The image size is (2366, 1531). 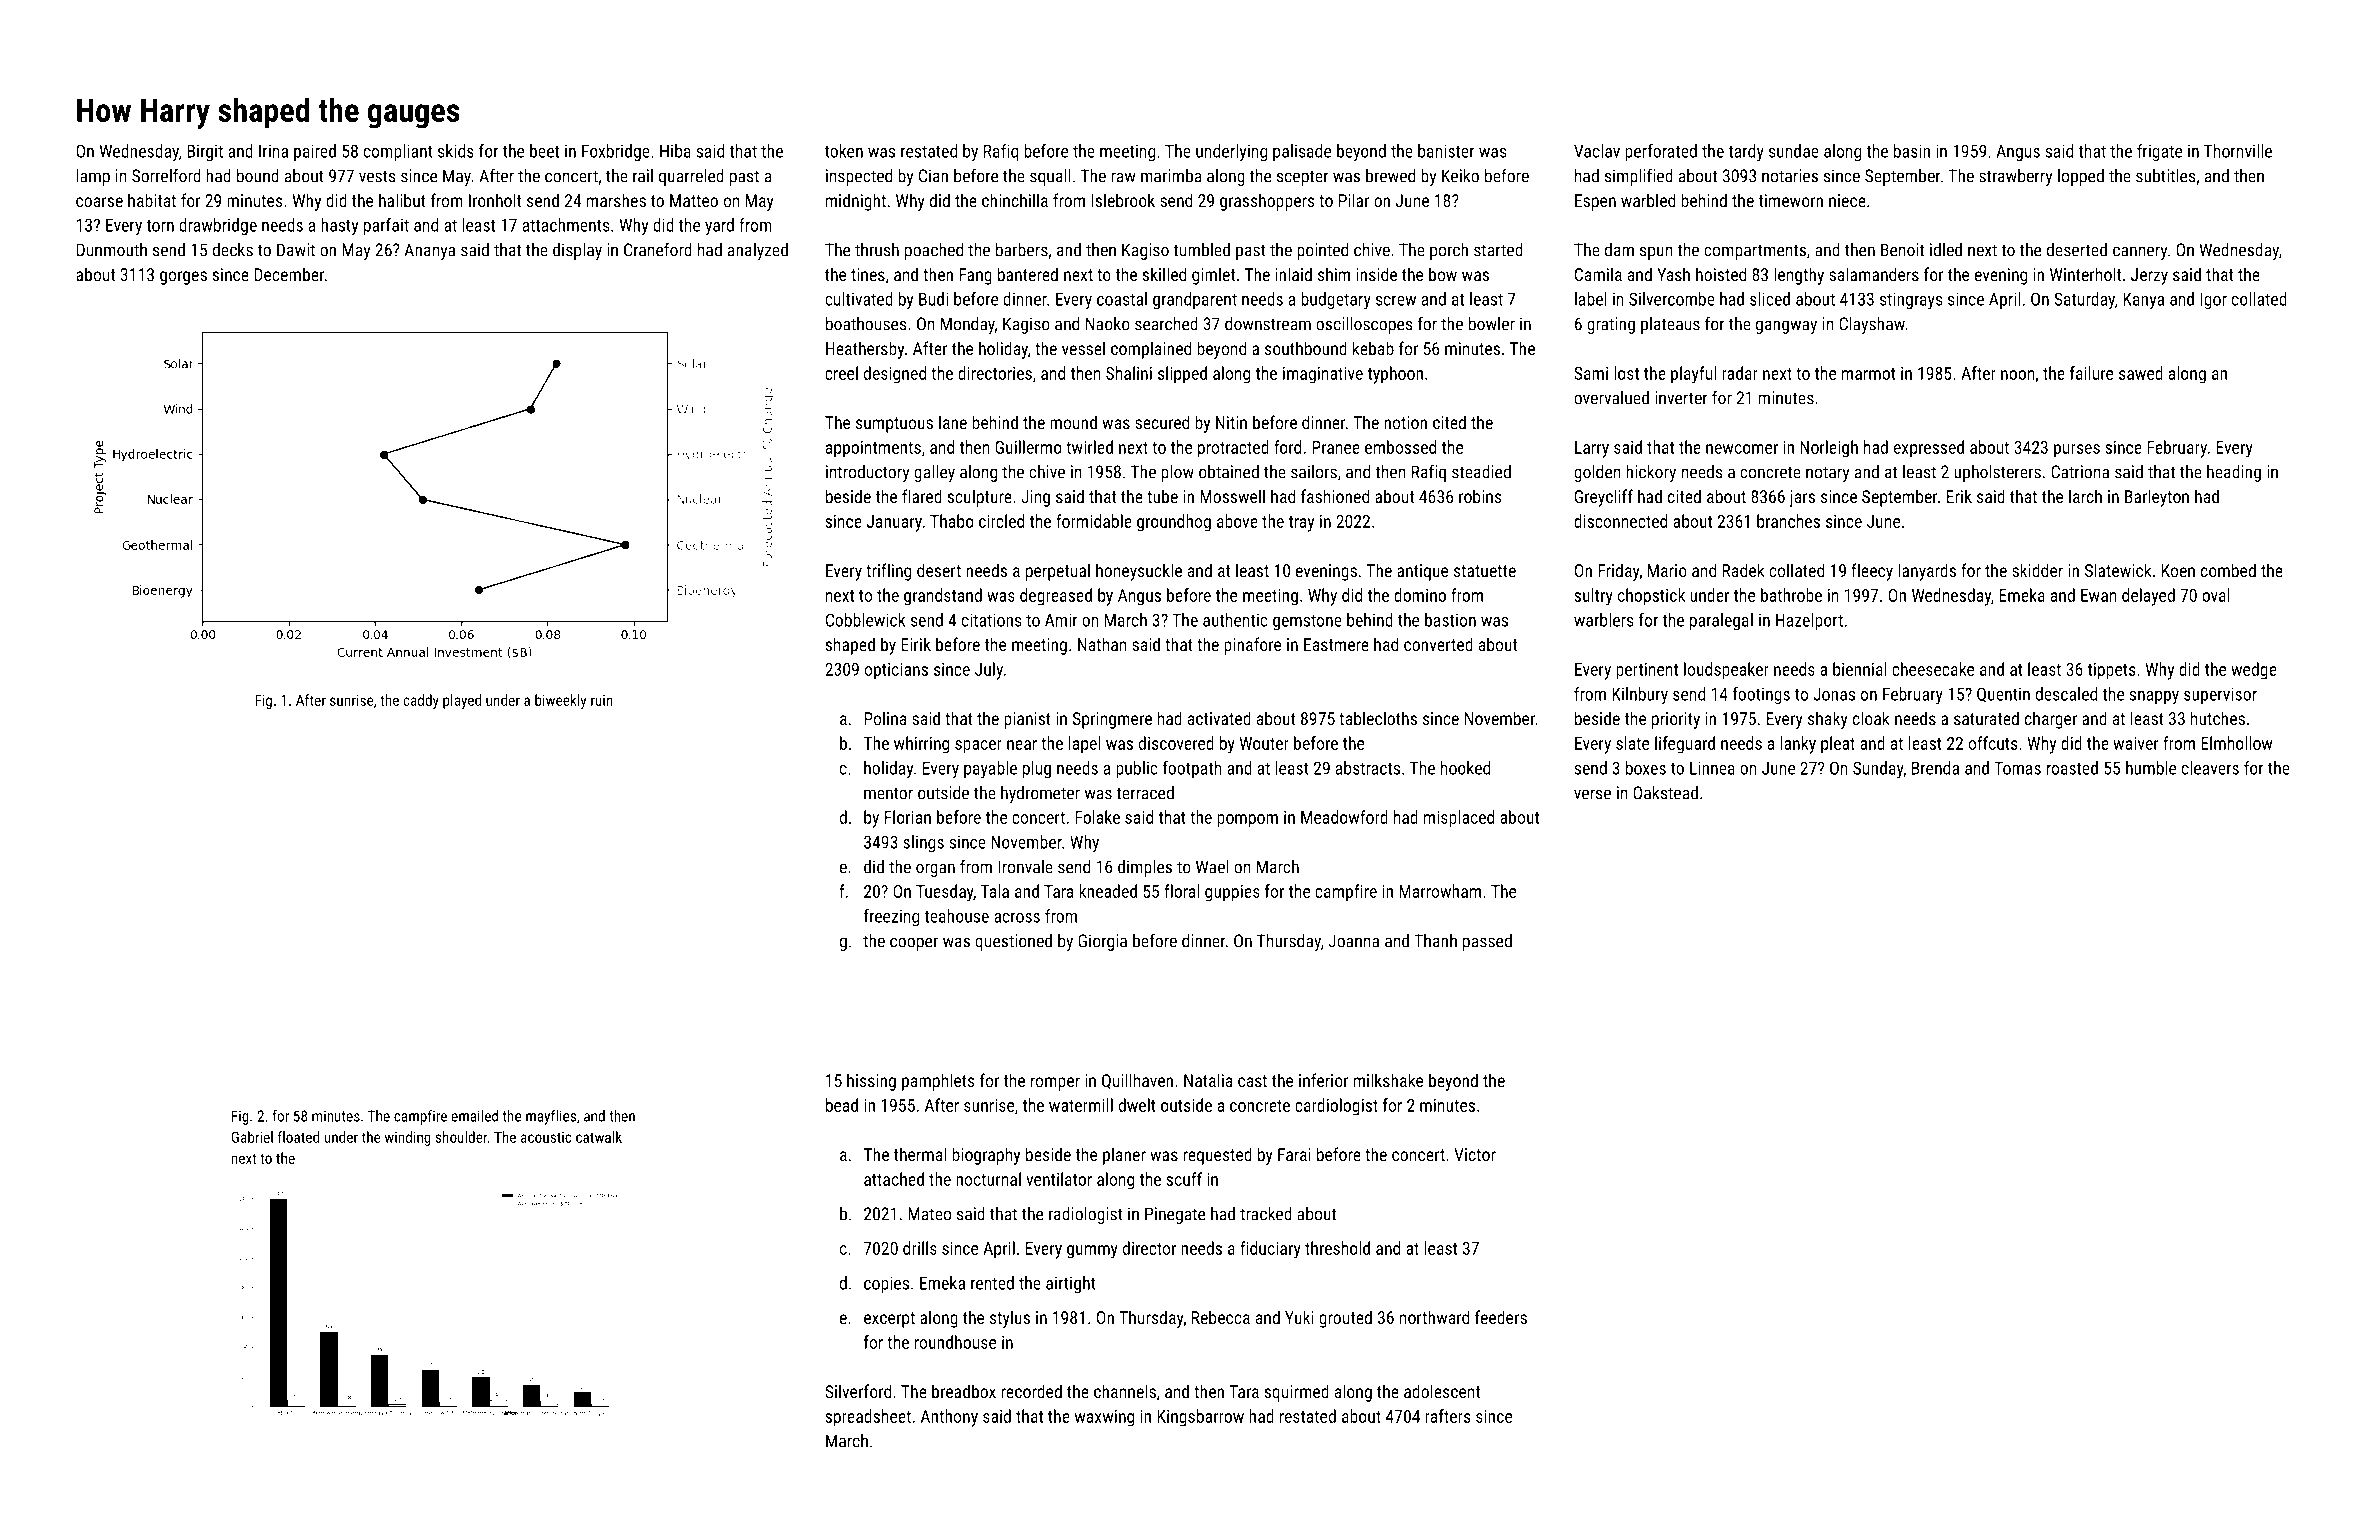 I want to click on imaginative, so click(x=1323, y=375).
